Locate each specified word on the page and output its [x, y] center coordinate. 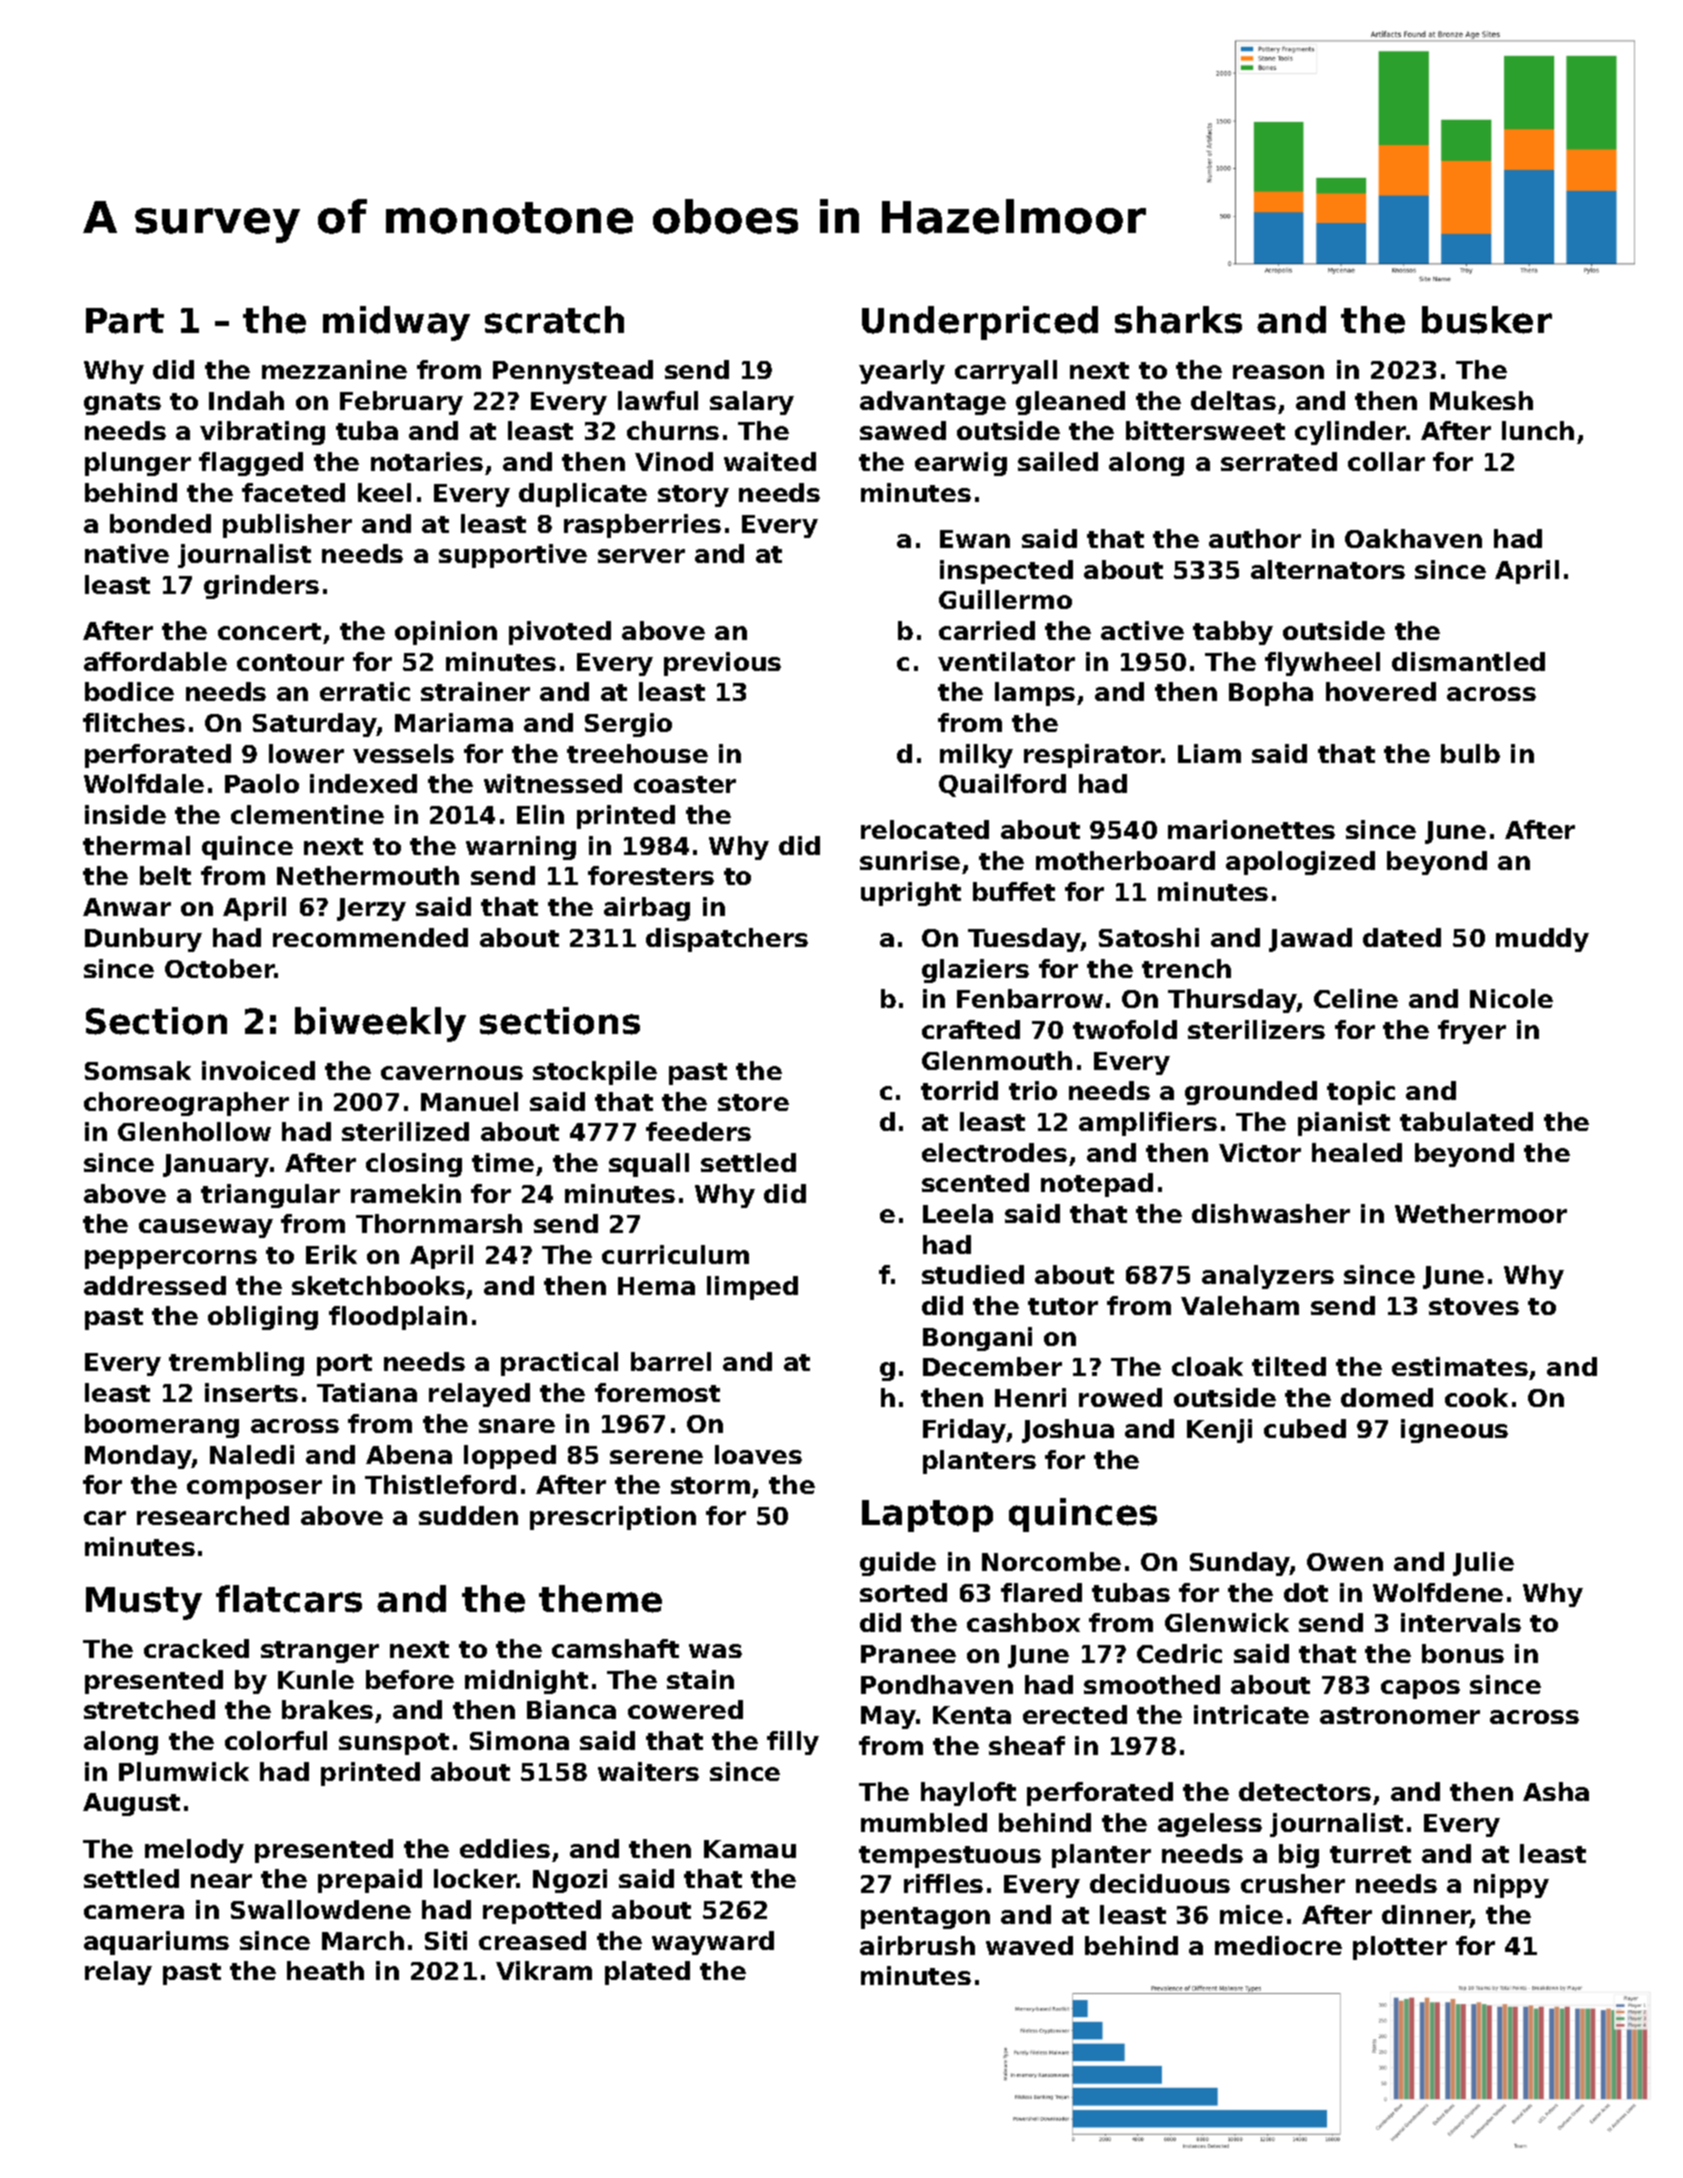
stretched [149, 1709]
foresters [651, 875]
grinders [261, 587]
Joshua [1068, 1431]
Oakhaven [1413, 538]
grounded [1251, 1093]
